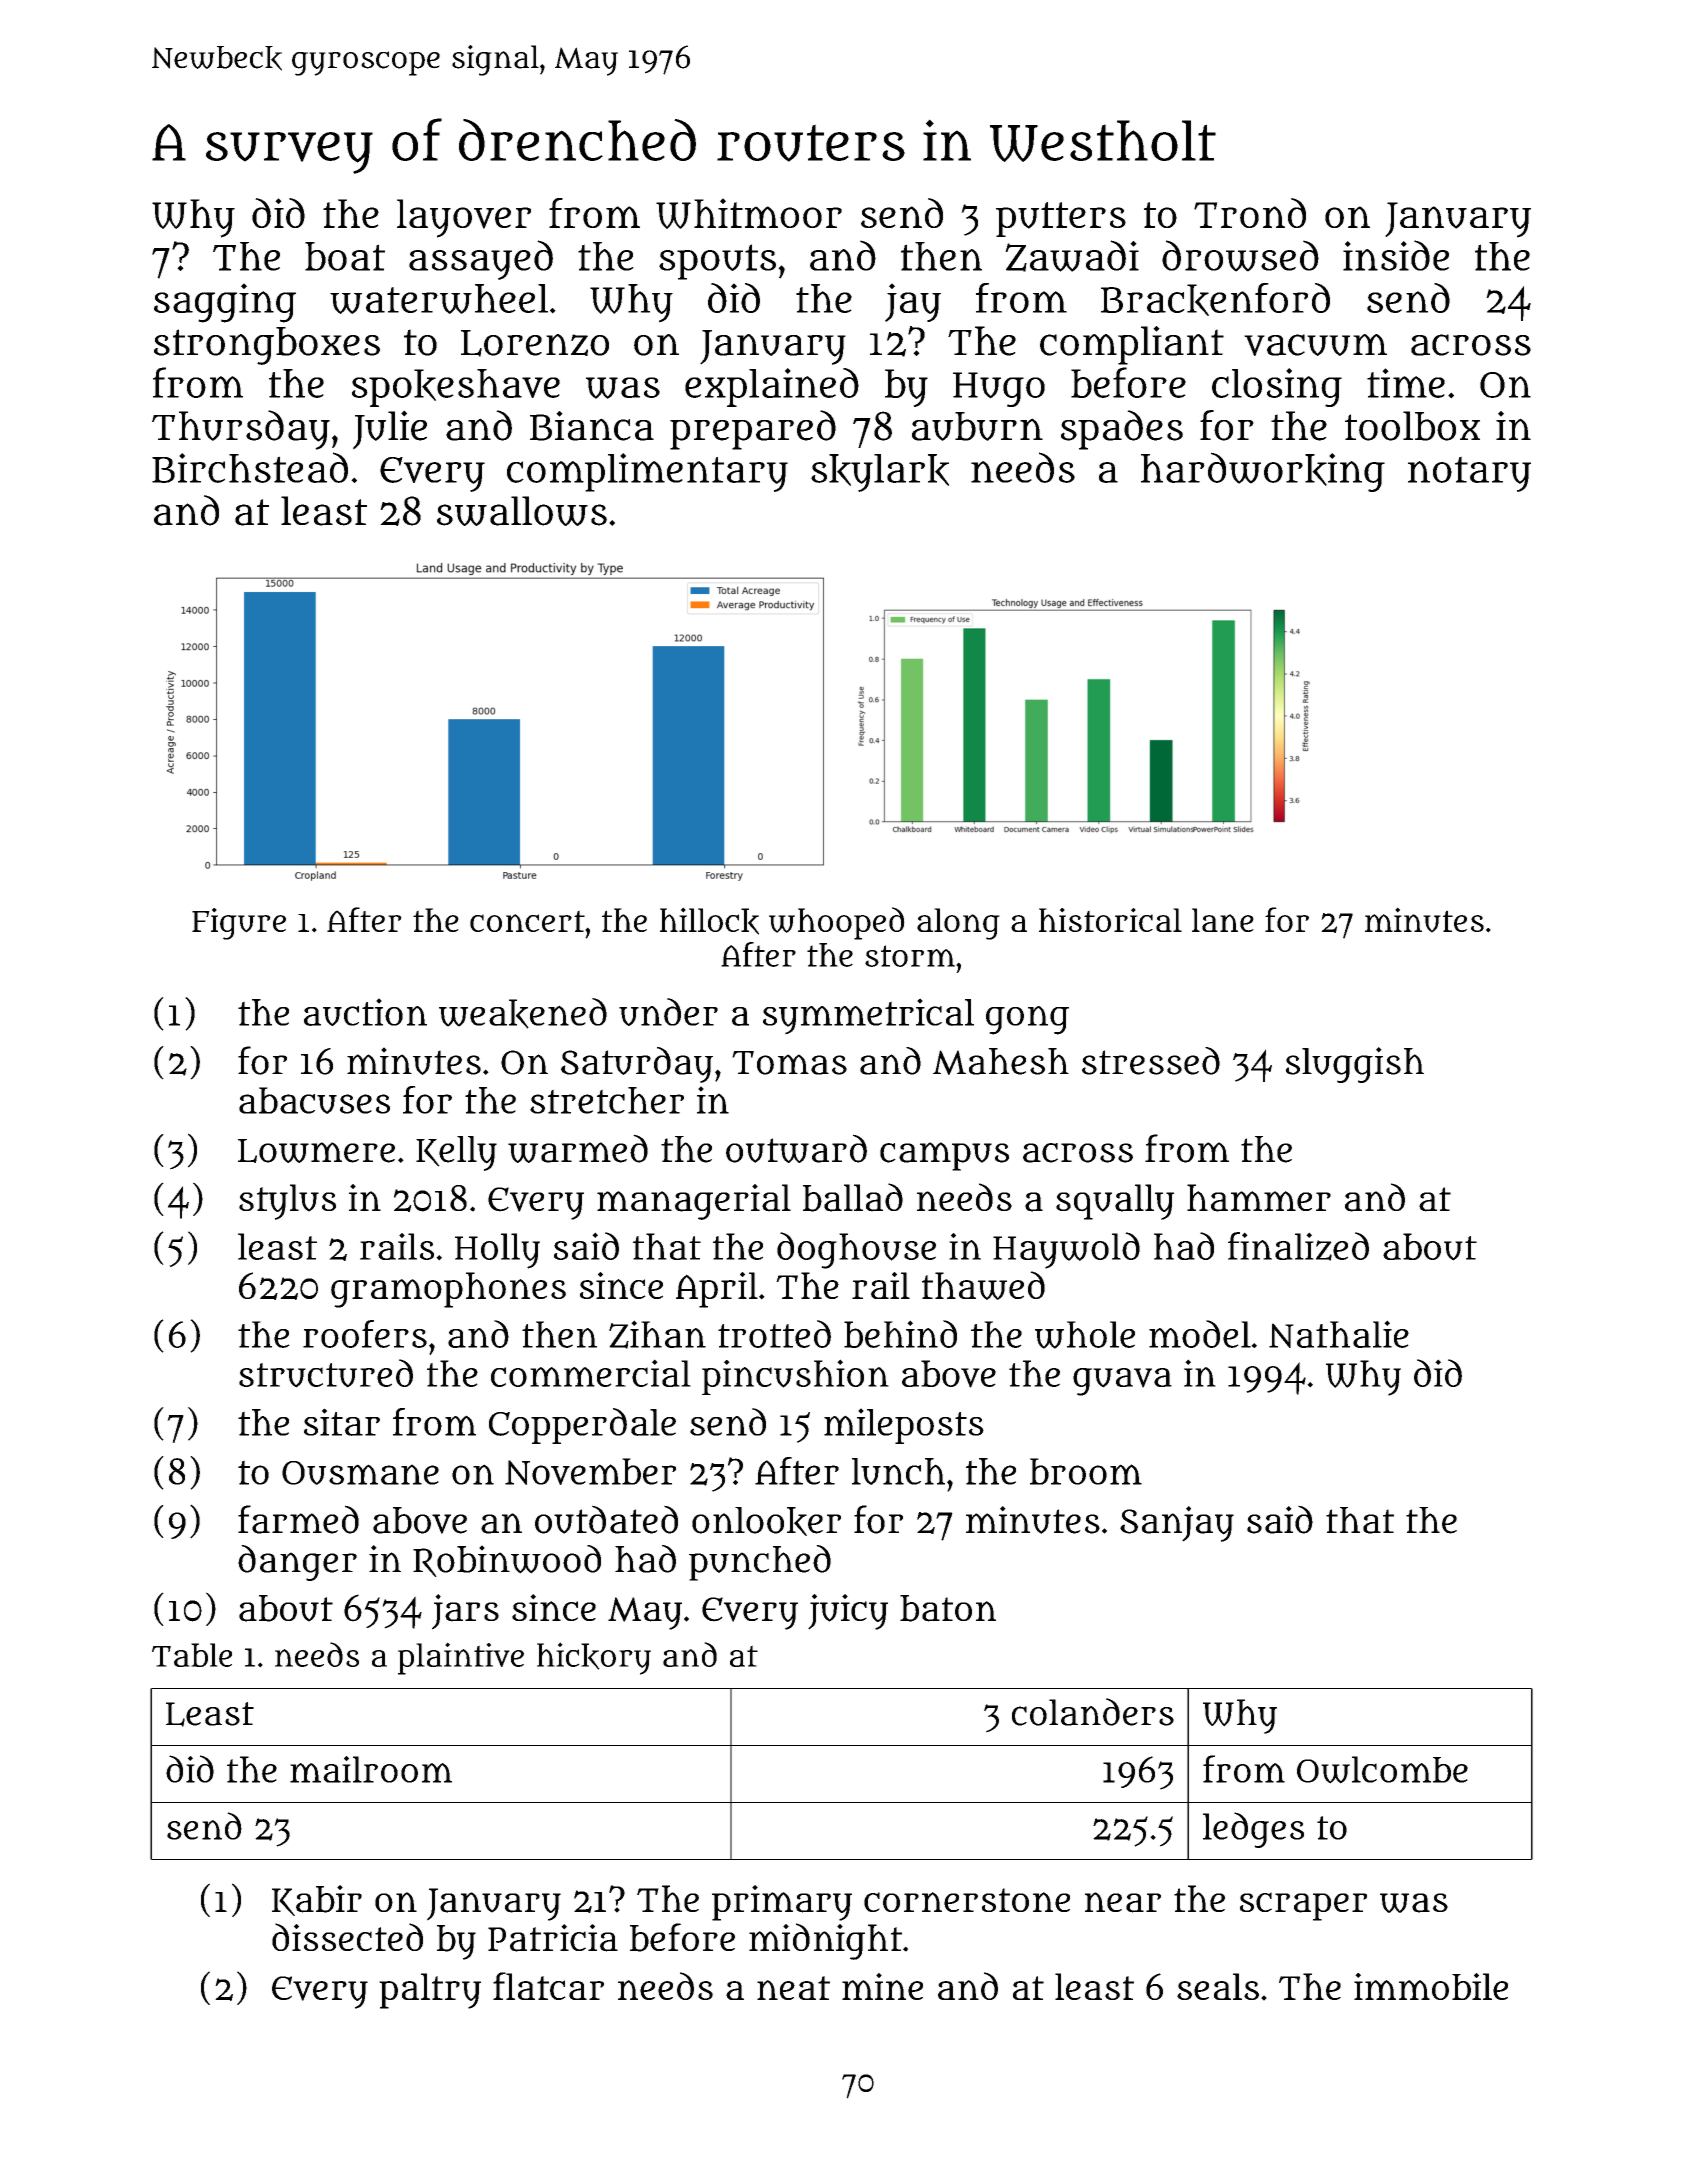 Image resolution: width=1683 pixels, height=2178 pixels. What do you see at coordinates (317, 1900) in the screenshot?
I see `Kabir` at bounding box center [317, 1900].
